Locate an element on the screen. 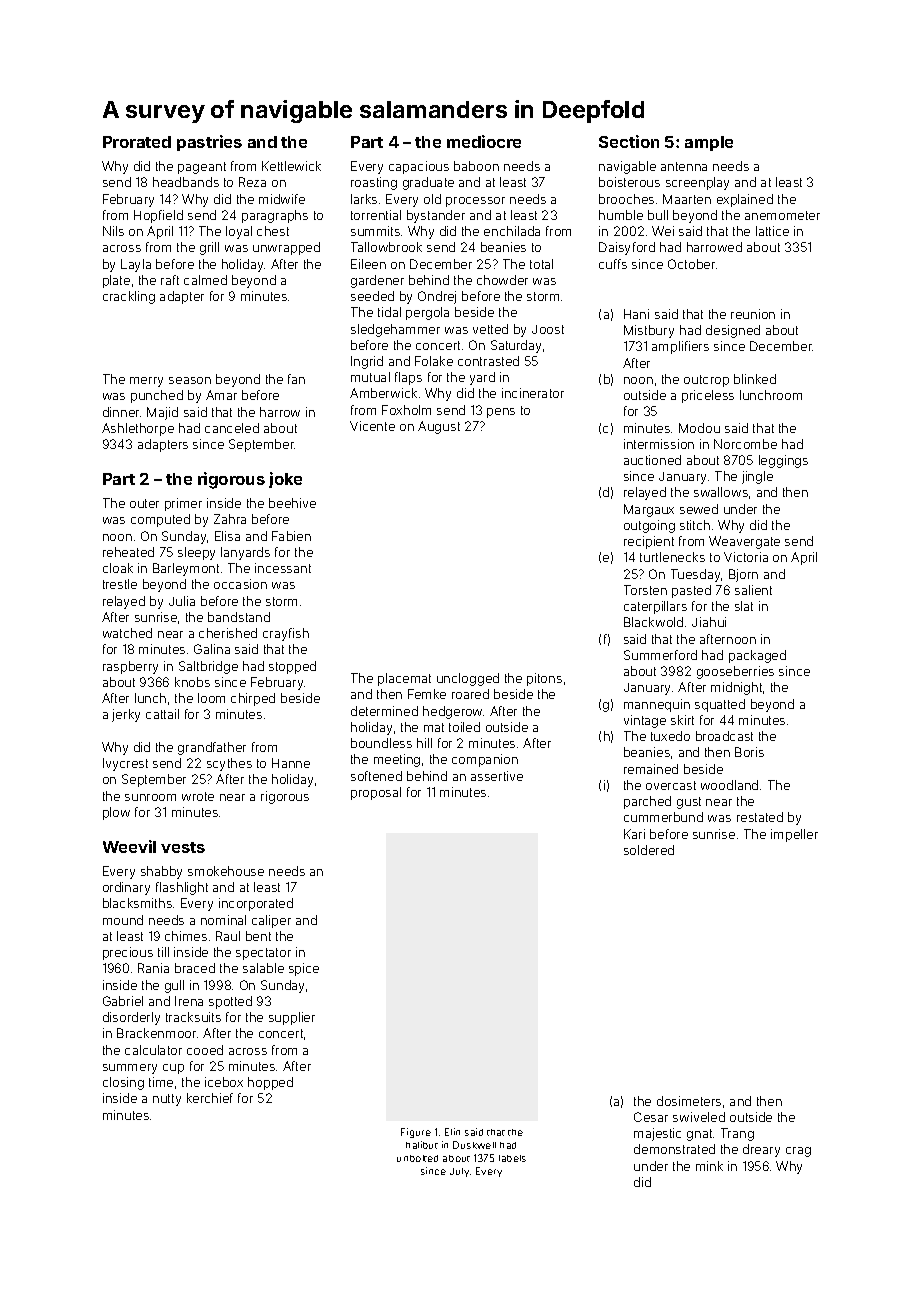 This screenshot has width=924, height=1308. mediocre is located at coordinates (484, 141).
